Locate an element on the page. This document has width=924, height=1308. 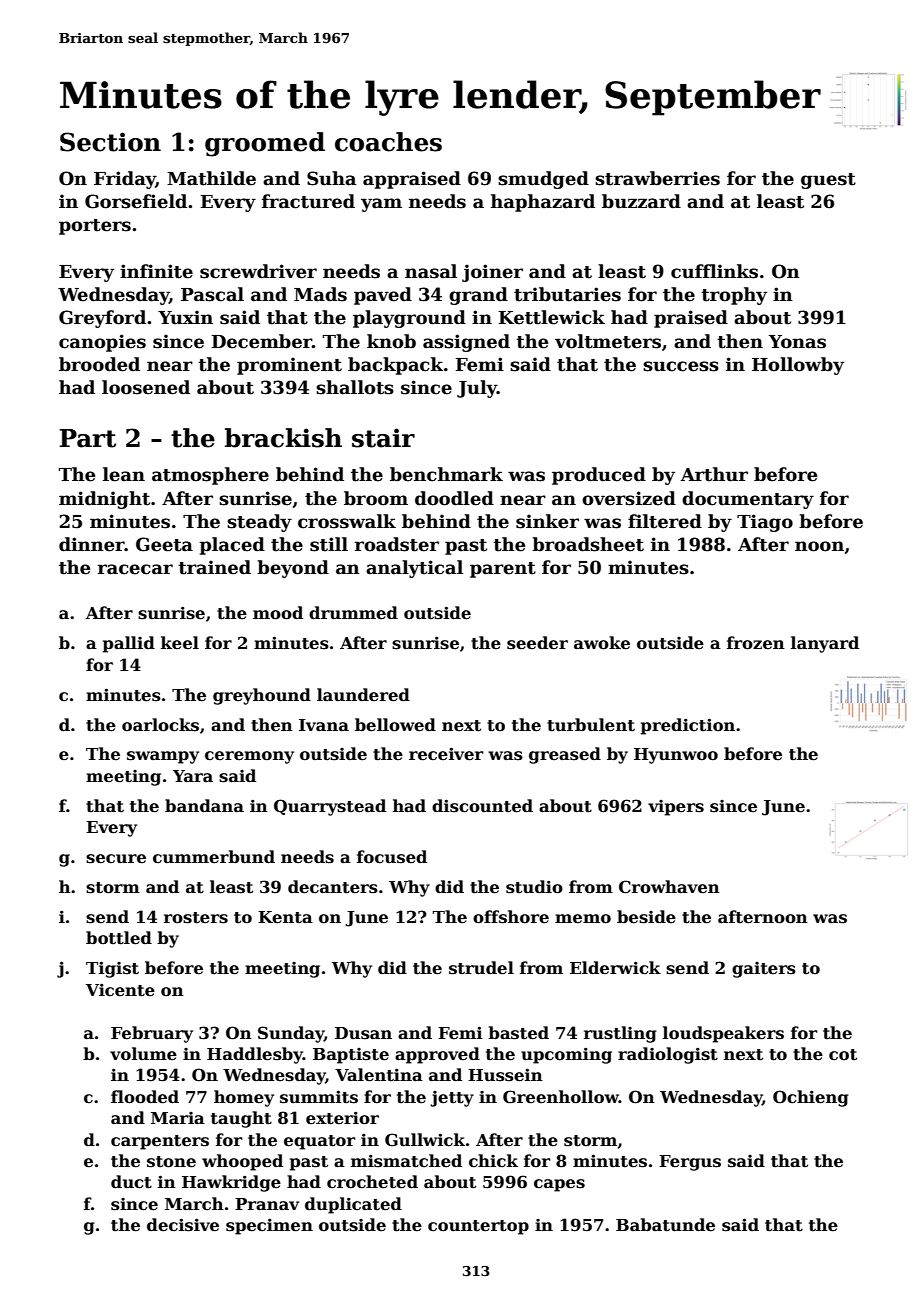
decisive is located at coordinates (183, 1225).
